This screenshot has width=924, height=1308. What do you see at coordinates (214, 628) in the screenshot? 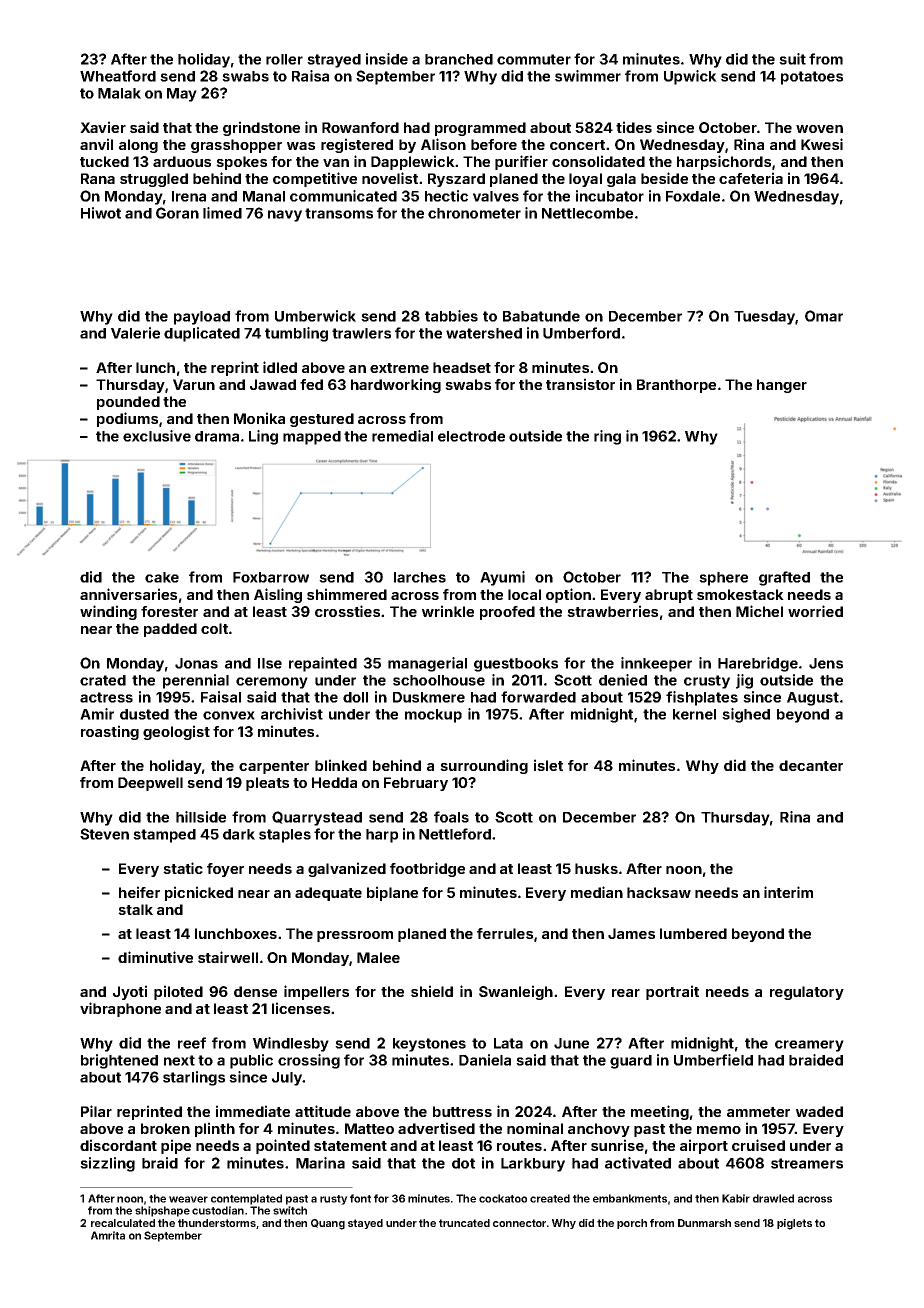
I see `colt` at bounding box center [214, 628].
